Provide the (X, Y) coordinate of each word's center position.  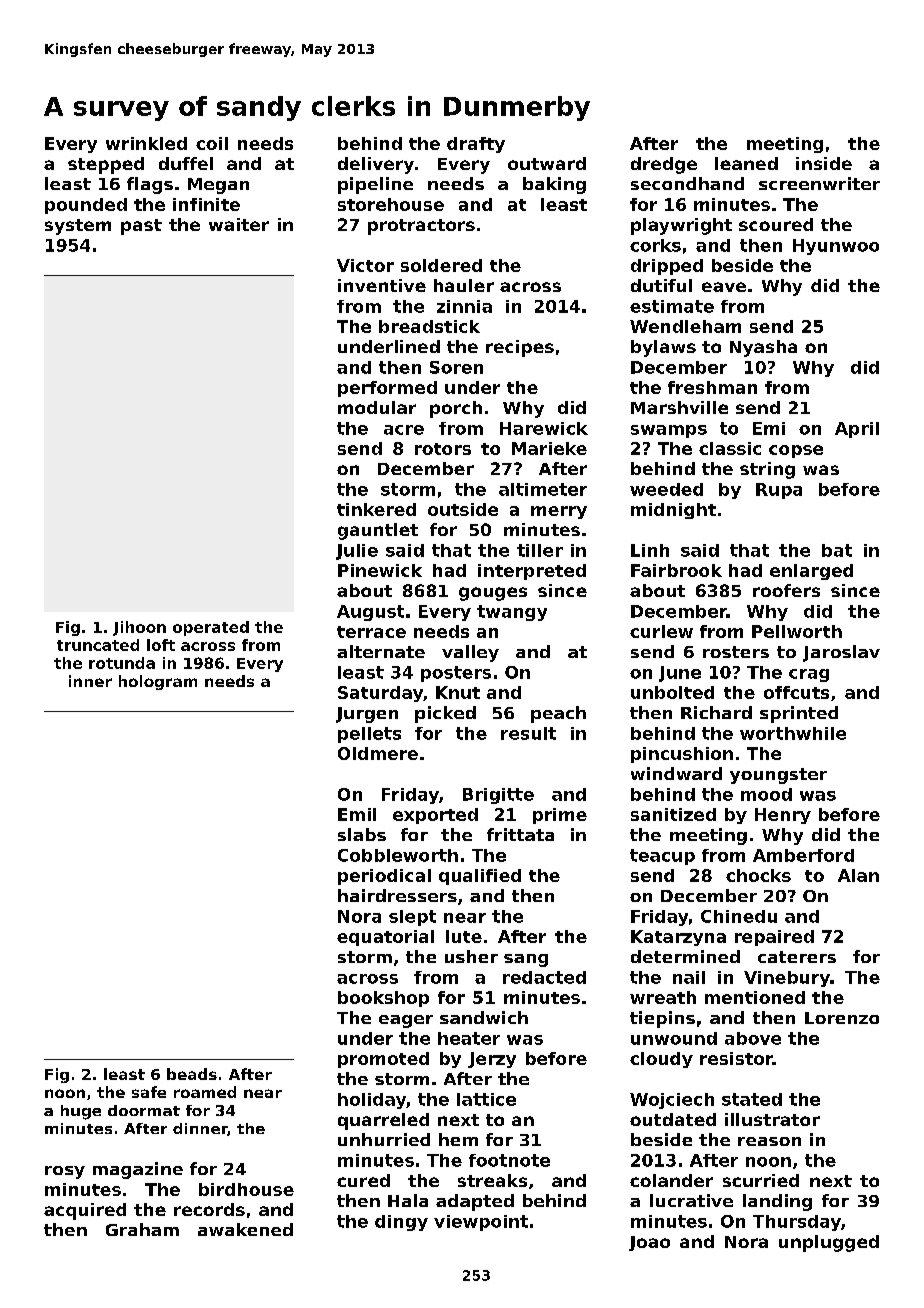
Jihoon (139, 628)
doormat (144, 1110)
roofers (786, 590)
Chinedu (739, 916)
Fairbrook (676, 570)
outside (463, 509)
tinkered (376, 509)
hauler (464, 285)
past (141, 227)
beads (192, 1074)
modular (377, 407)
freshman (712, 387)
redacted (544, 977)
